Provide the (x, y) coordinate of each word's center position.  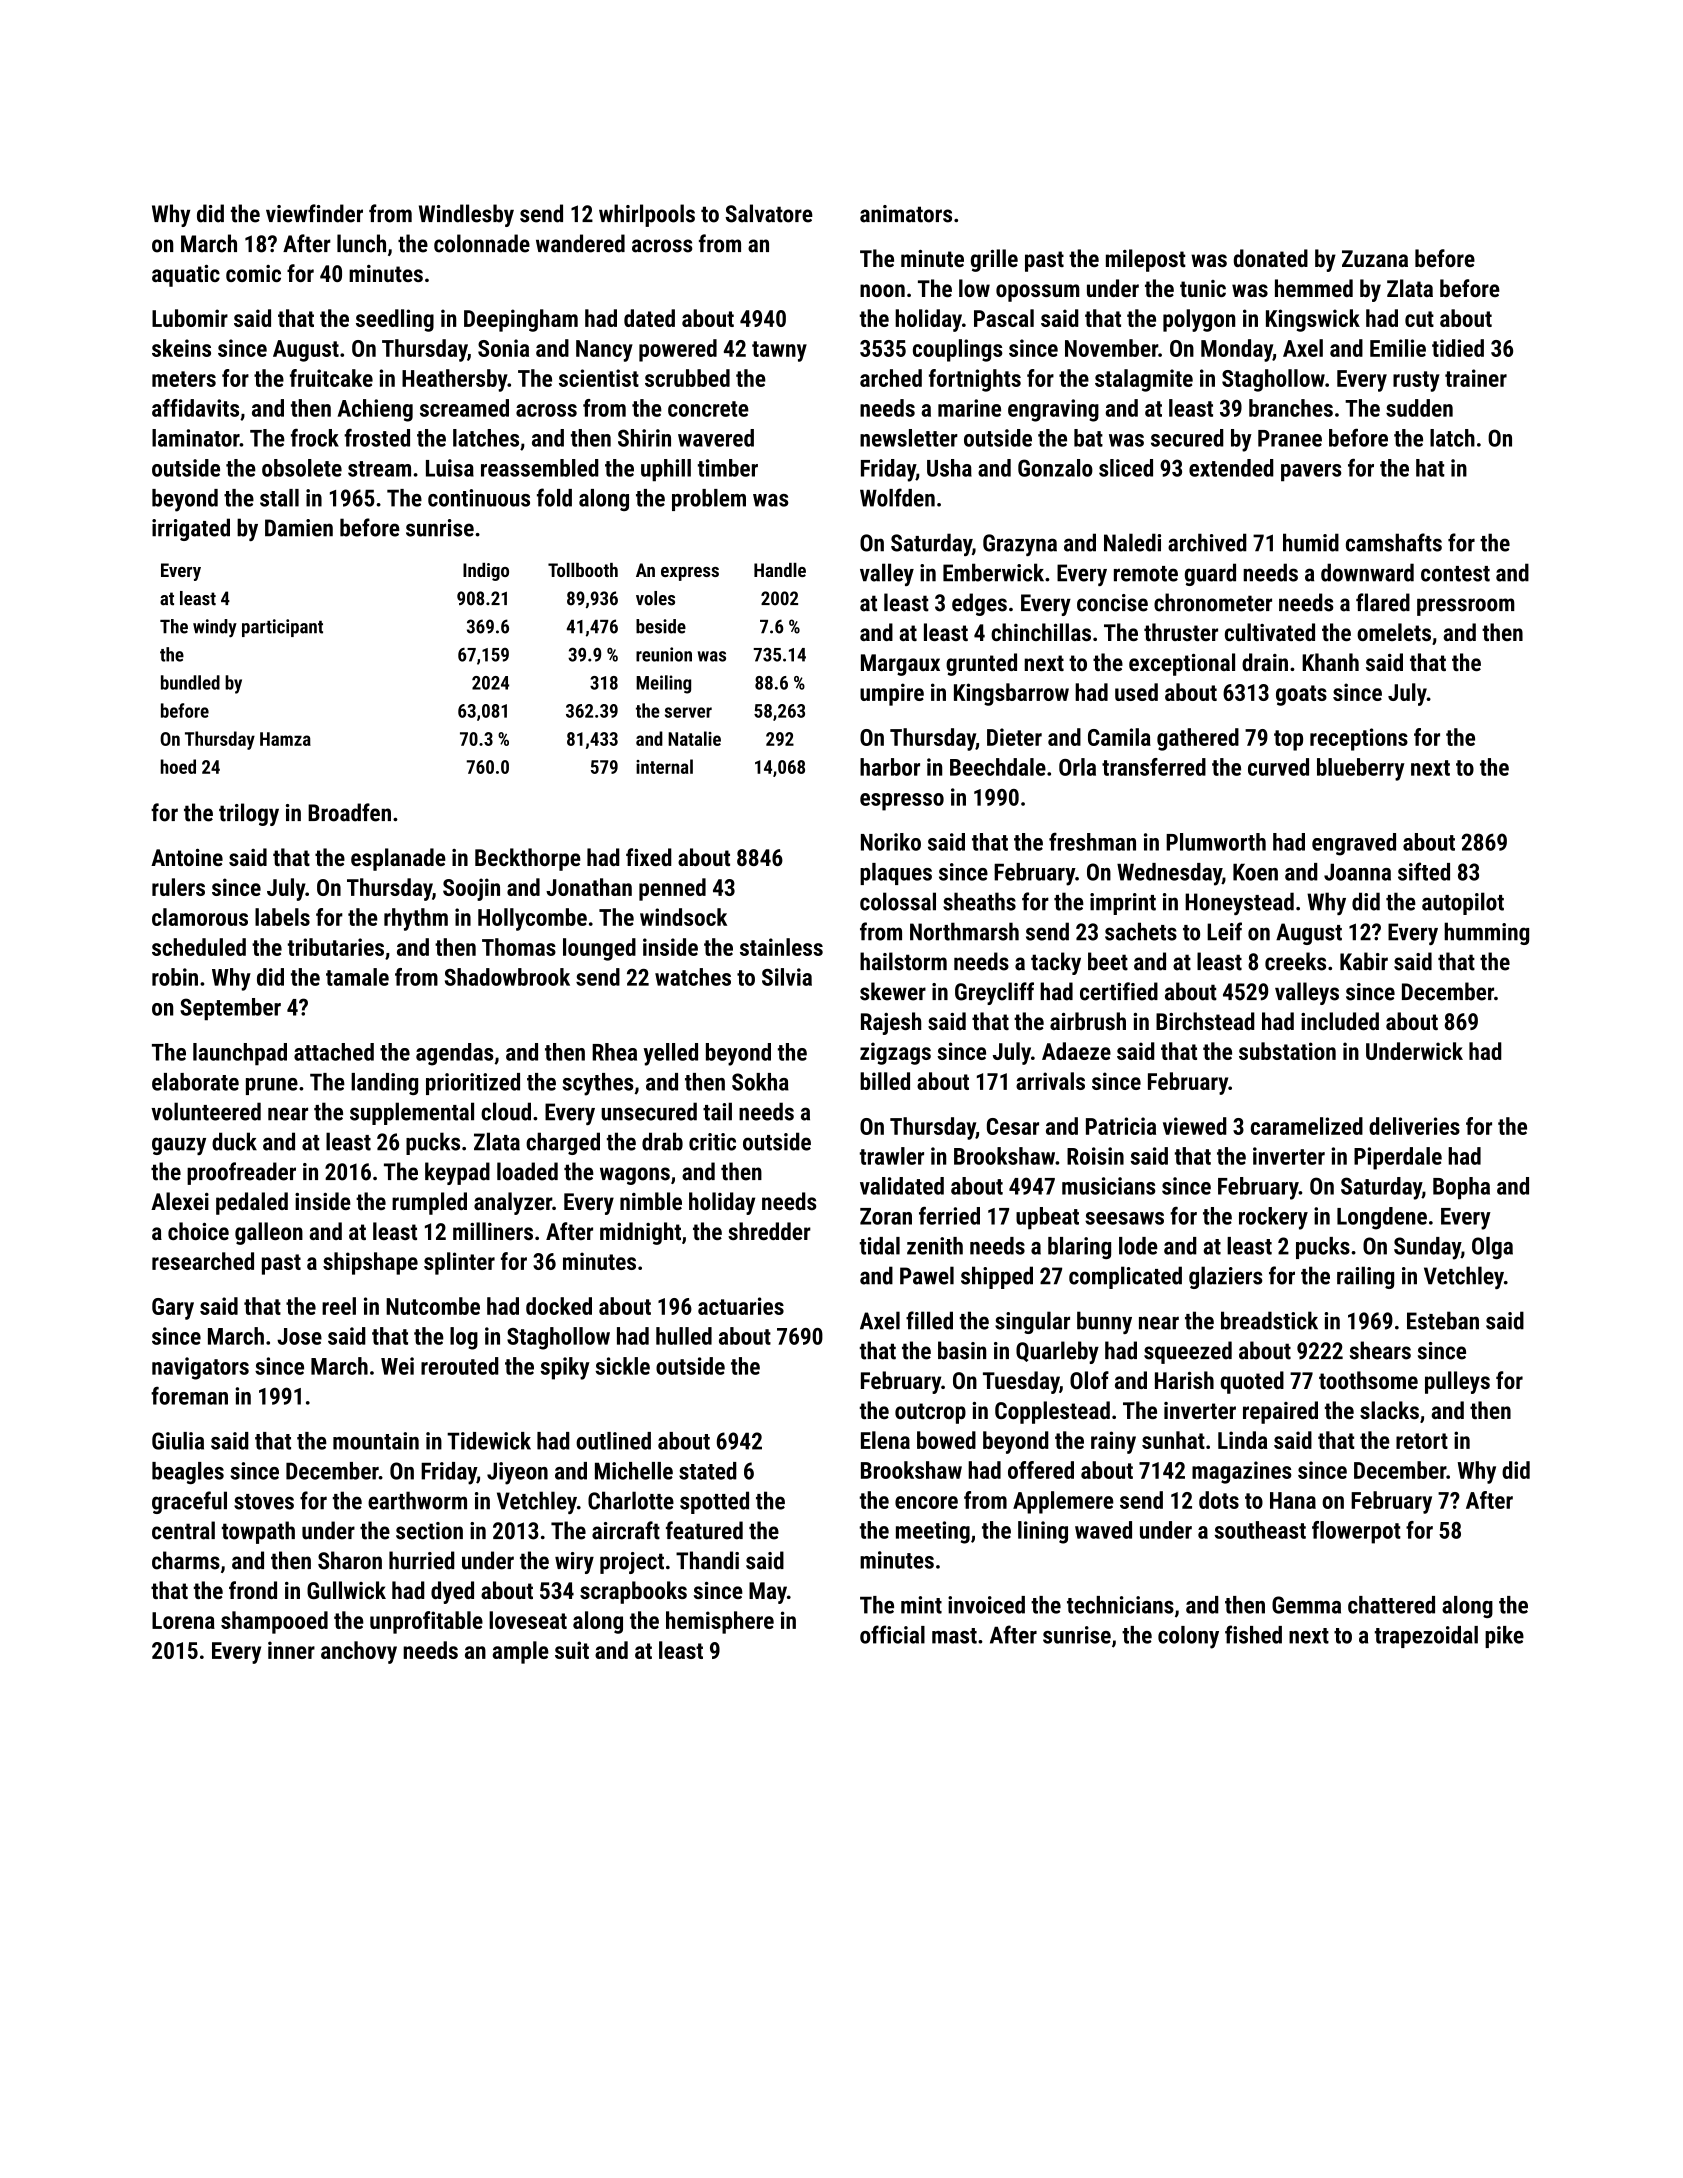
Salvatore (769, 213)
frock (315, 437)
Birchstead (1205, 1021)
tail (717, 1111)
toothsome (1368, 1380)
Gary (173, 1309)
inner (291, 1650)
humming (1486, 933)
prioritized (473, 1084)
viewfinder (314, 213)
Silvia (787, 977)
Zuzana (1375, 258)
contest (1455, 574)
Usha (949, 468)
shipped (997, 1277)
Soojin (471, 889)
